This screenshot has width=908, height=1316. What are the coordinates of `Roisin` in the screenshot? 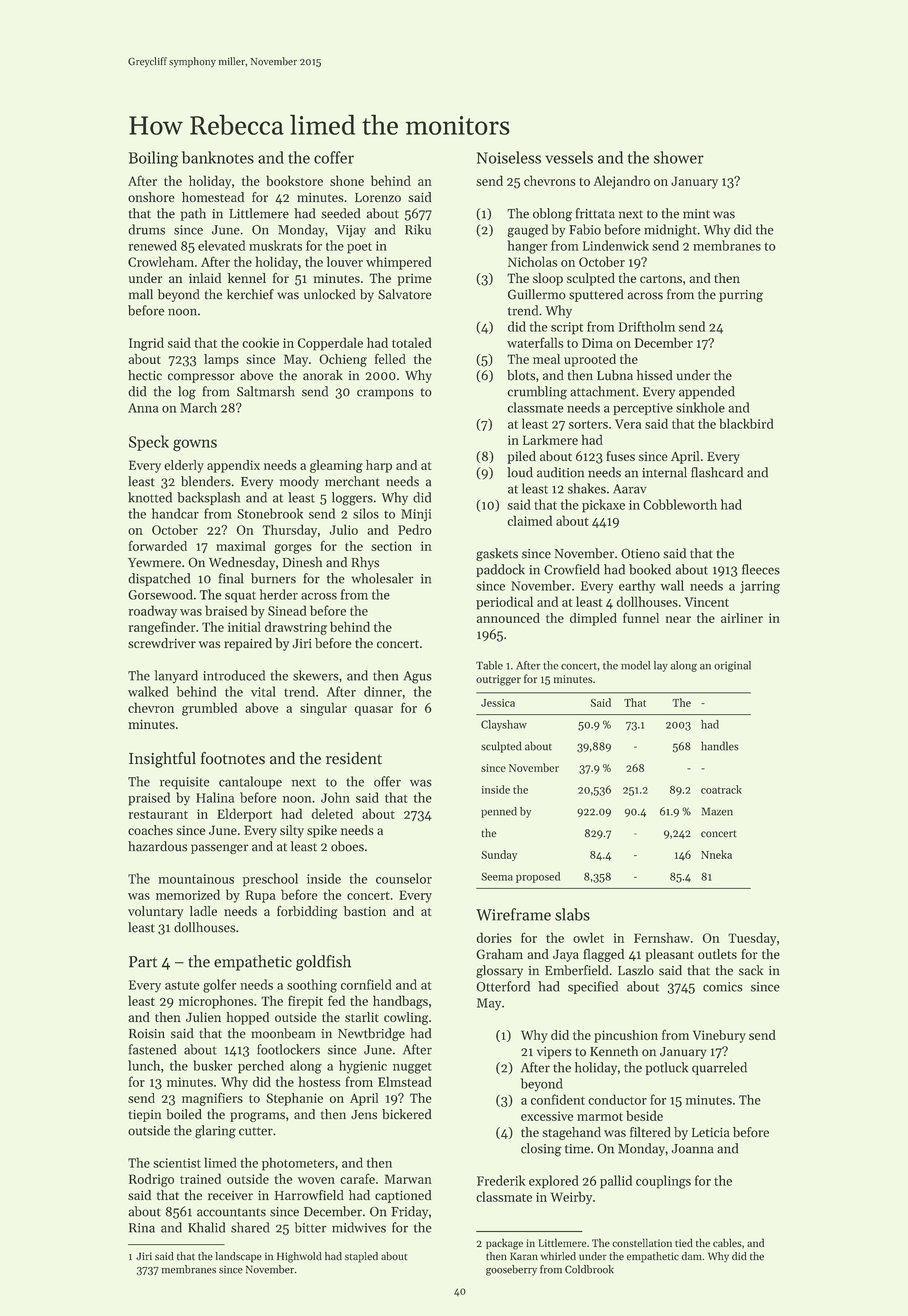 It's located at (147, 1034).
